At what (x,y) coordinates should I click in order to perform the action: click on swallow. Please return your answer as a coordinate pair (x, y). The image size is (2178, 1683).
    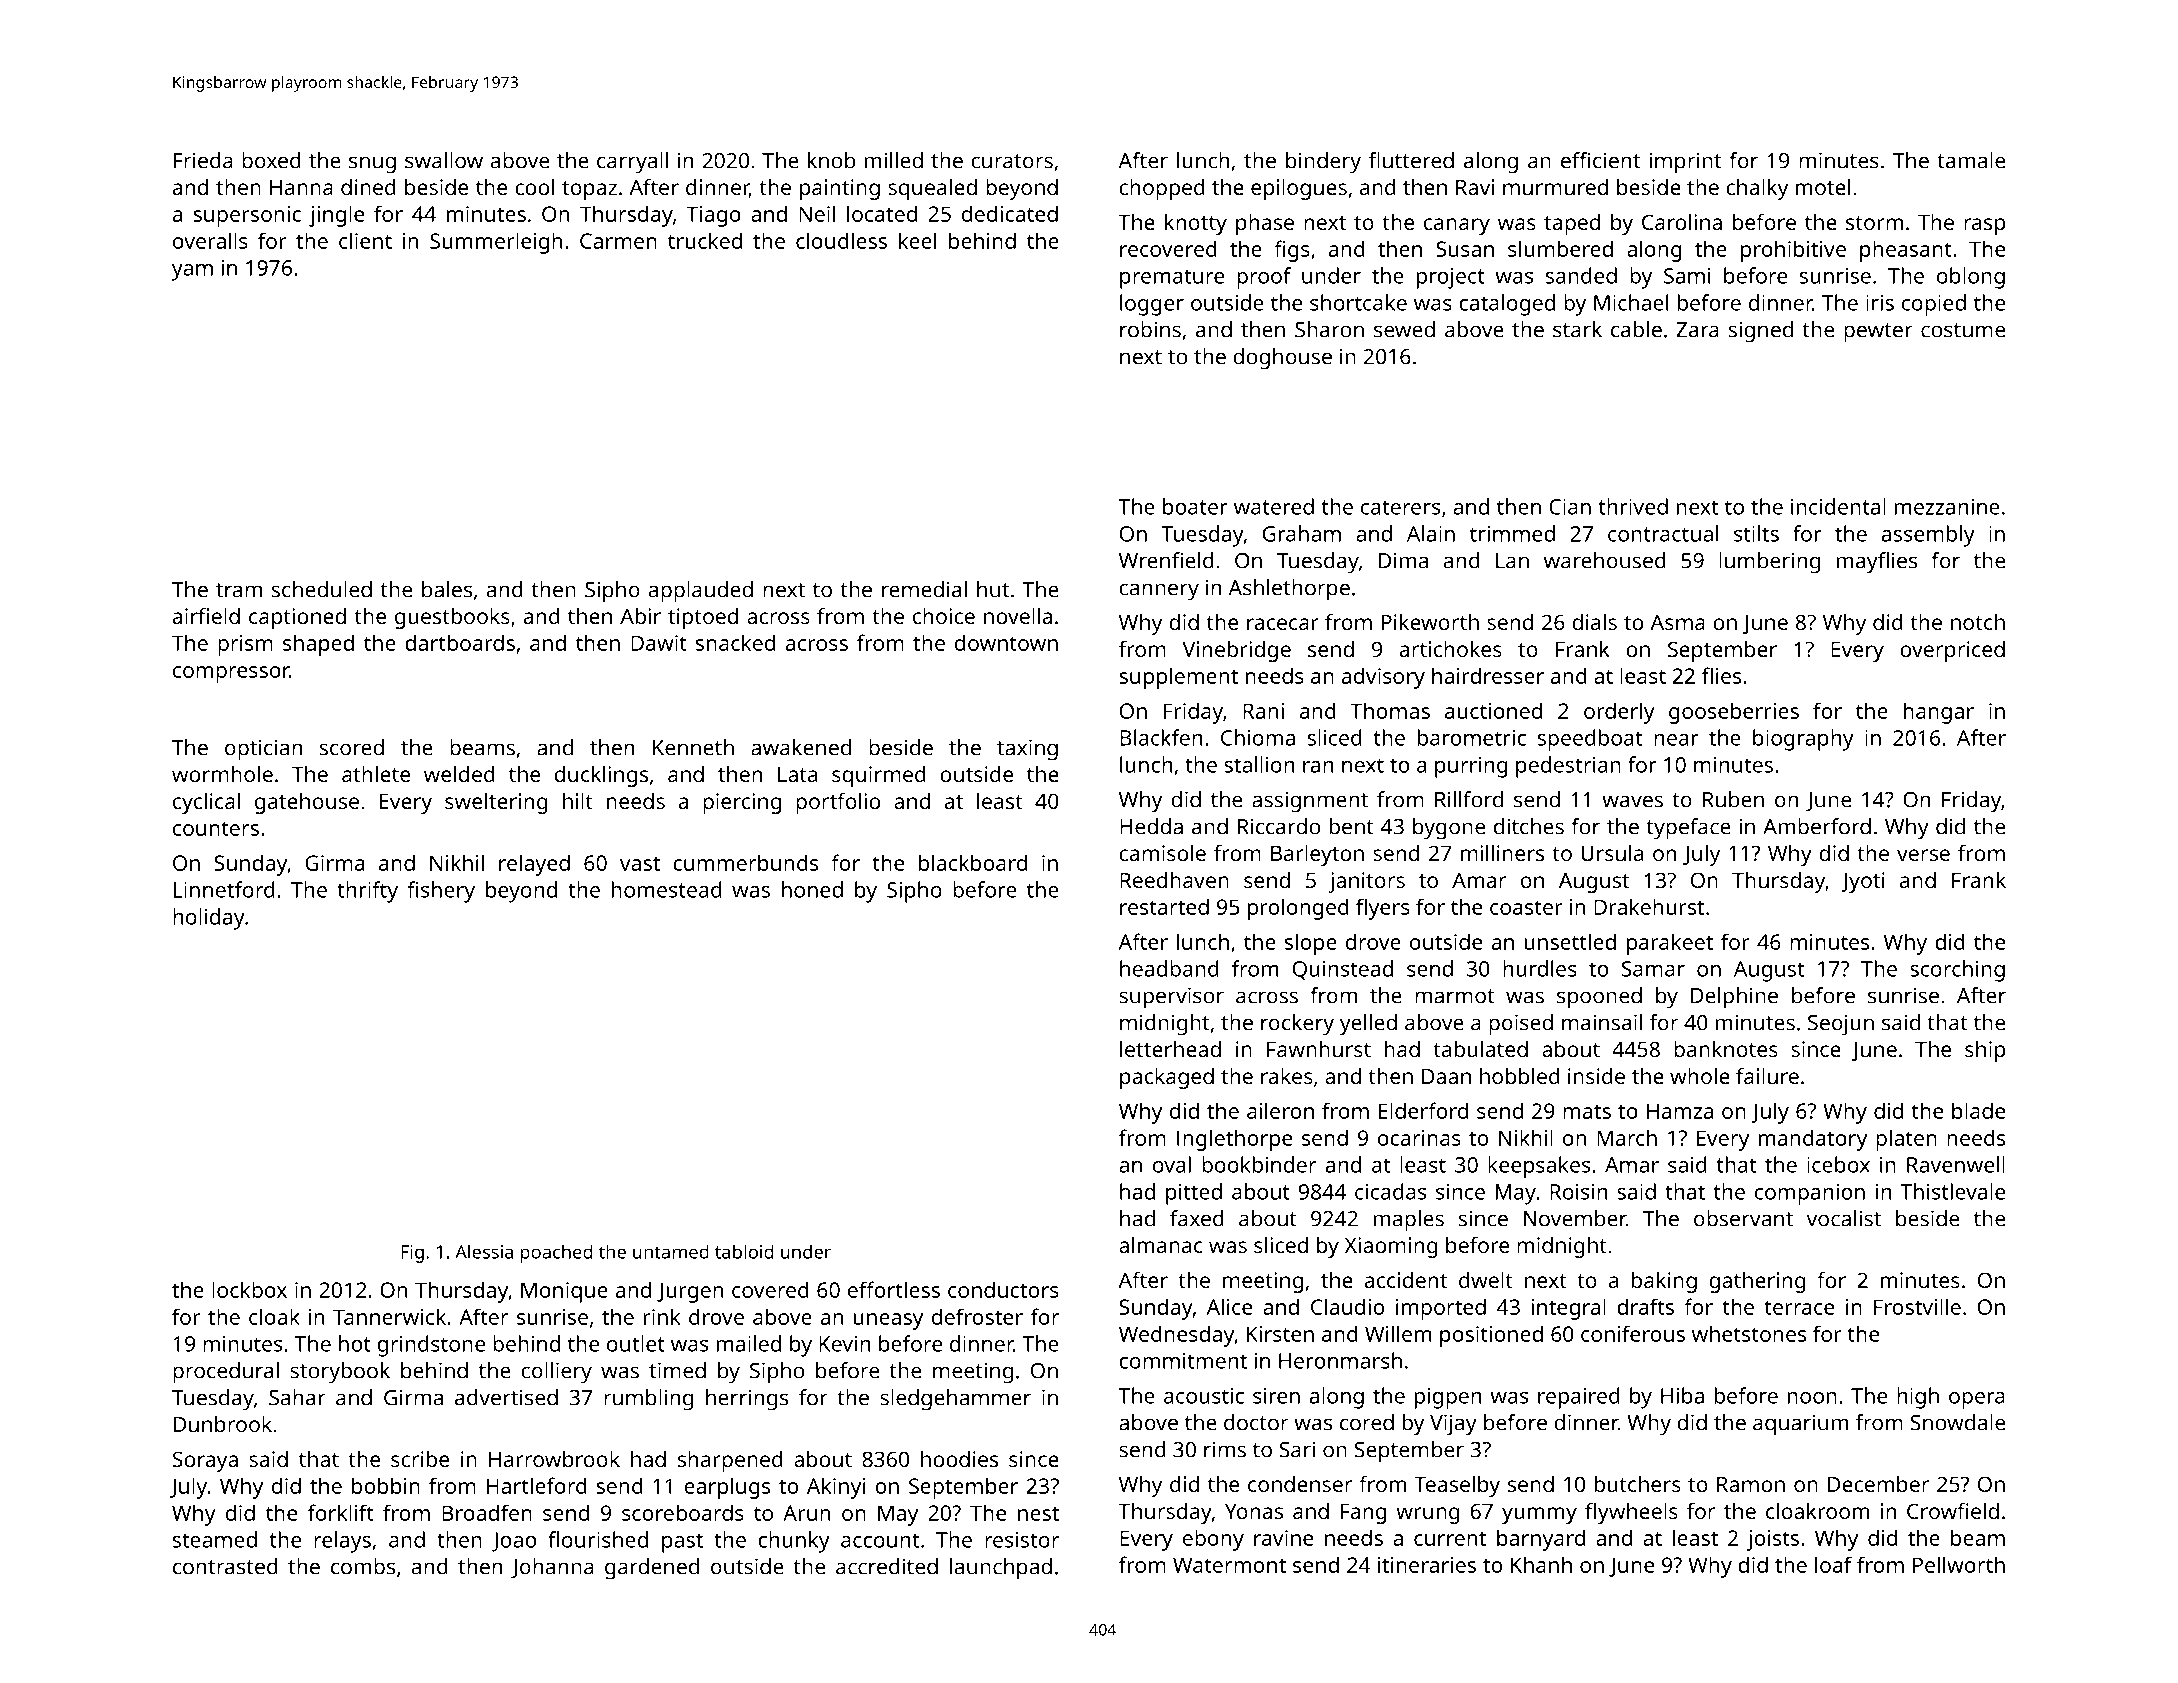
    Looking at the image, I should click on (444, 160).
